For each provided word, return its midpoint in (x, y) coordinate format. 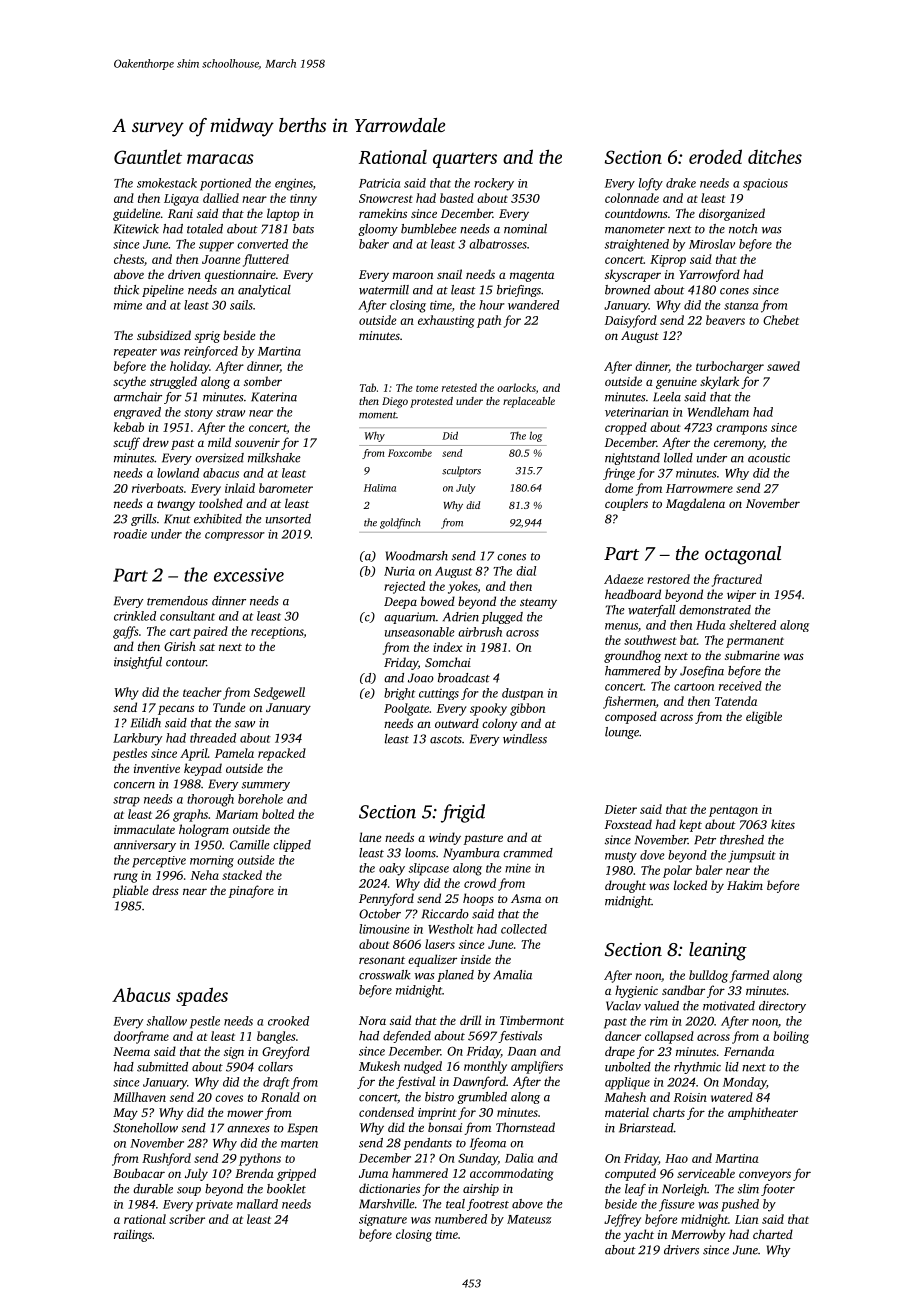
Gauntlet (148, 156)
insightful (138, 663)
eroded (715, 156)
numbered (461, 1219)
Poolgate (406, 709)
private (214, 1206)
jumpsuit (752, 856)
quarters (465, 160)
